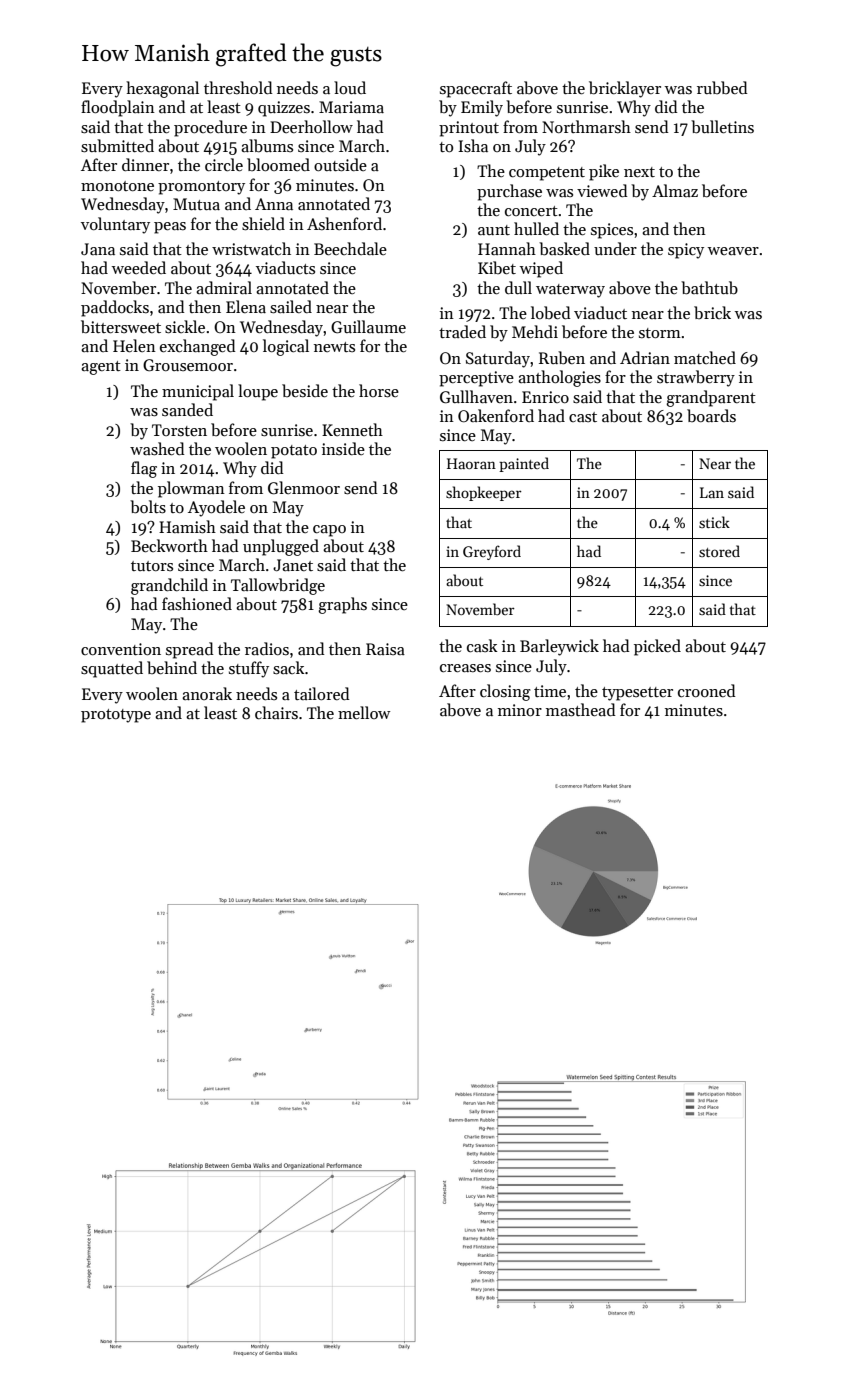 The image size is (849, 1400). I want to click on radios, so click(267, 648).
